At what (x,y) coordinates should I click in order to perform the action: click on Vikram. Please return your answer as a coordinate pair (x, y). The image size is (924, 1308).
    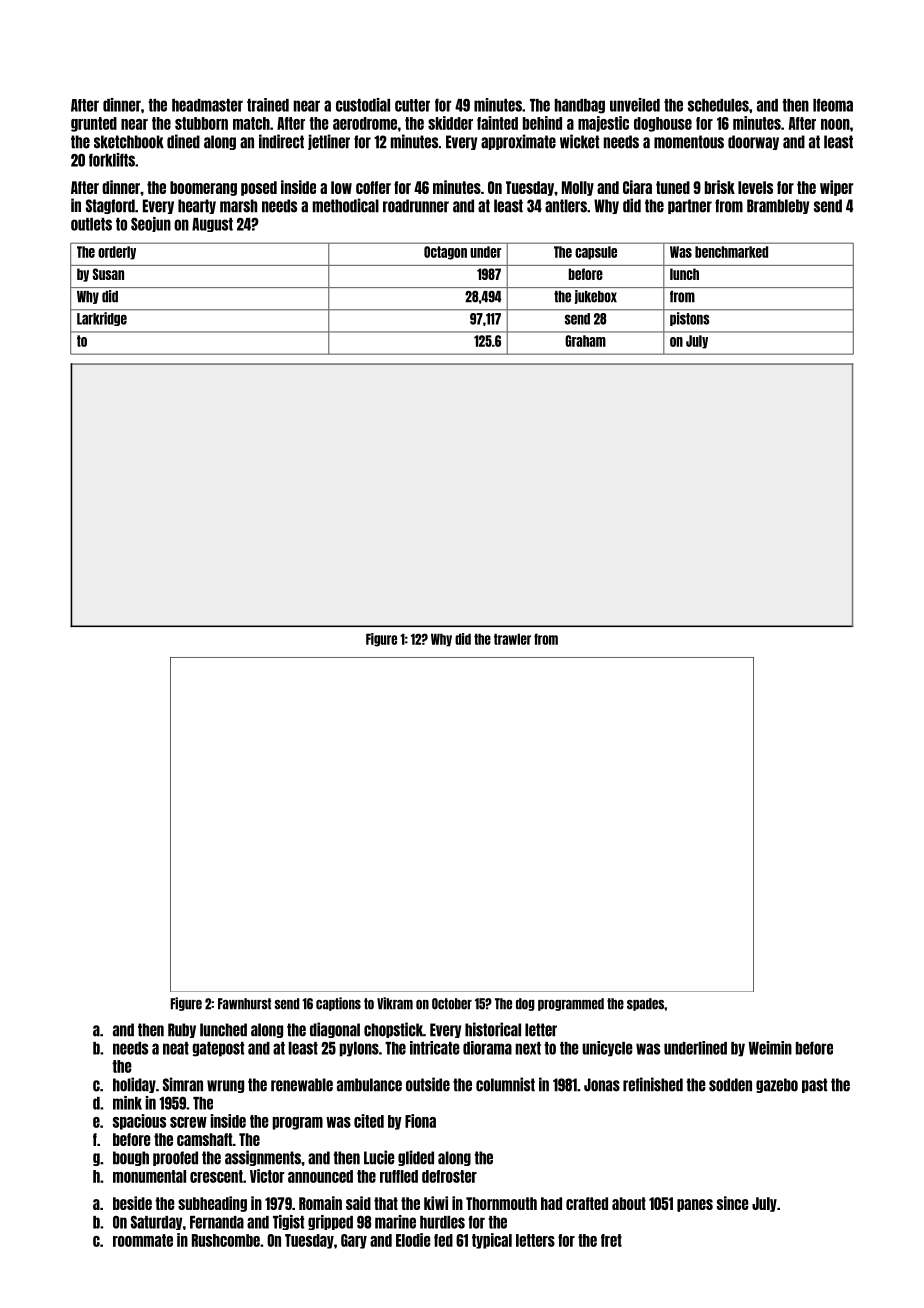
    Looking at the image, I should click on (395, 1003).
